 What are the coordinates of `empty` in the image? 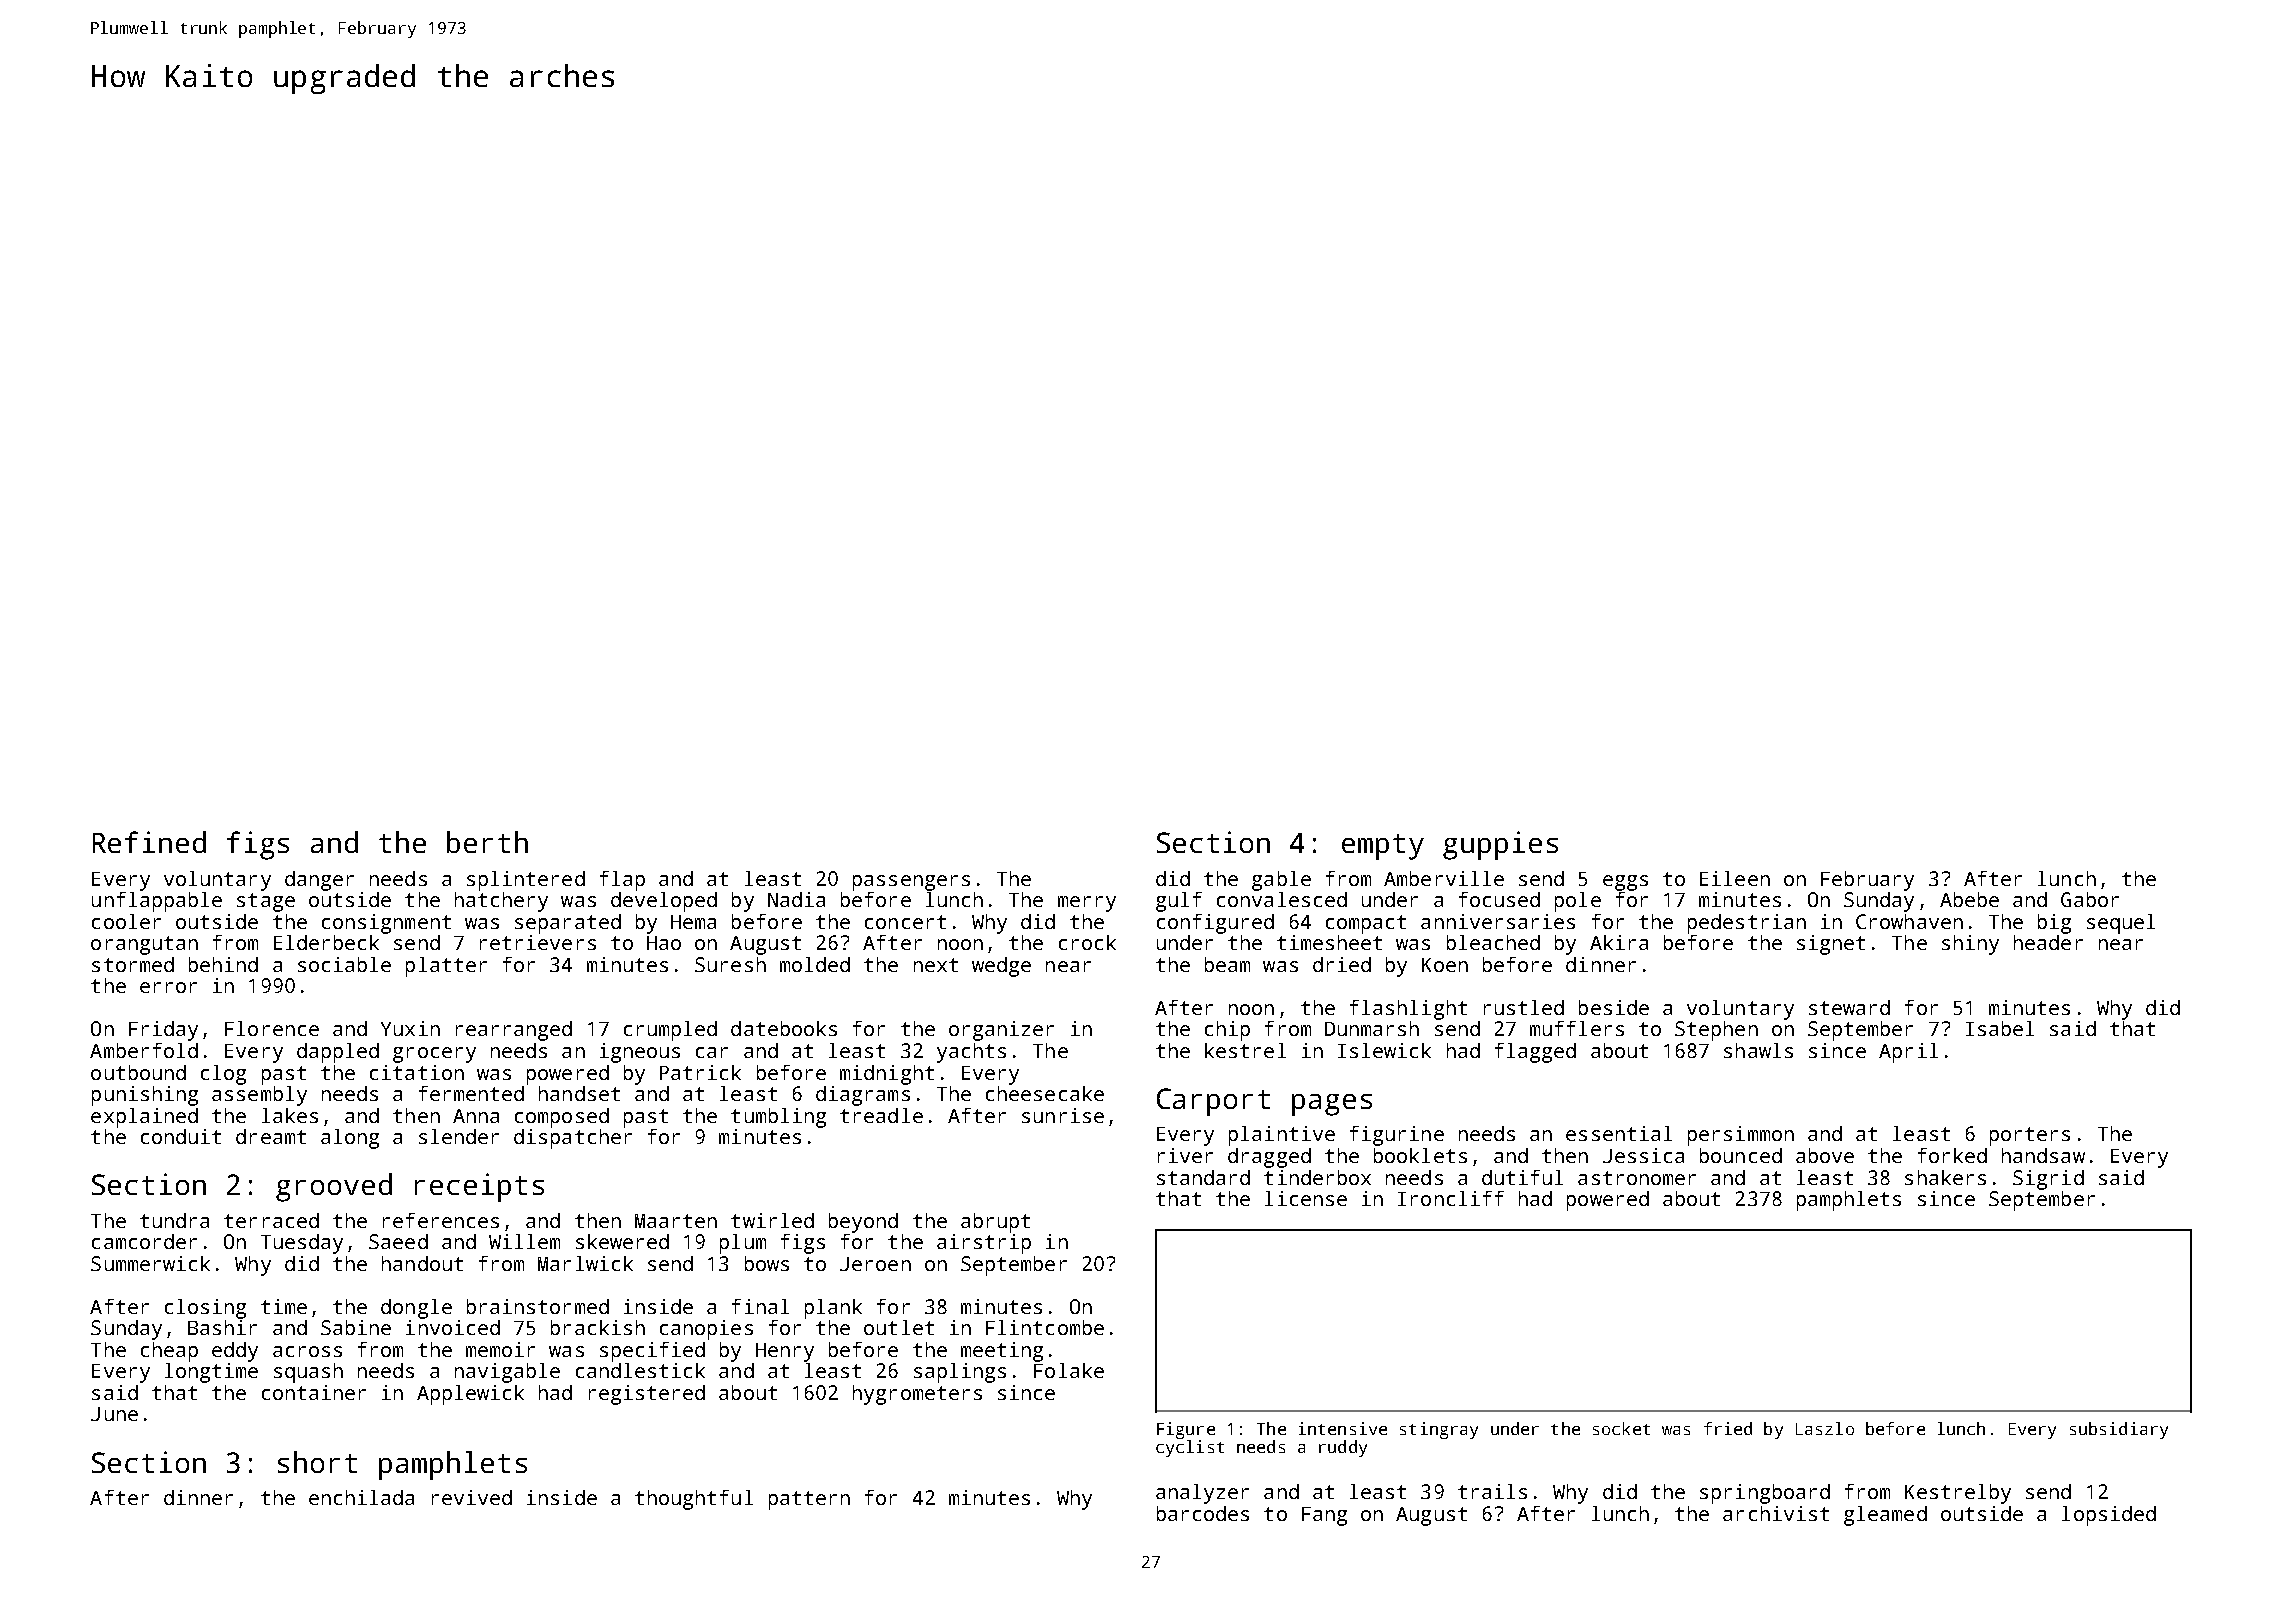 It's located at (1383, 847).
